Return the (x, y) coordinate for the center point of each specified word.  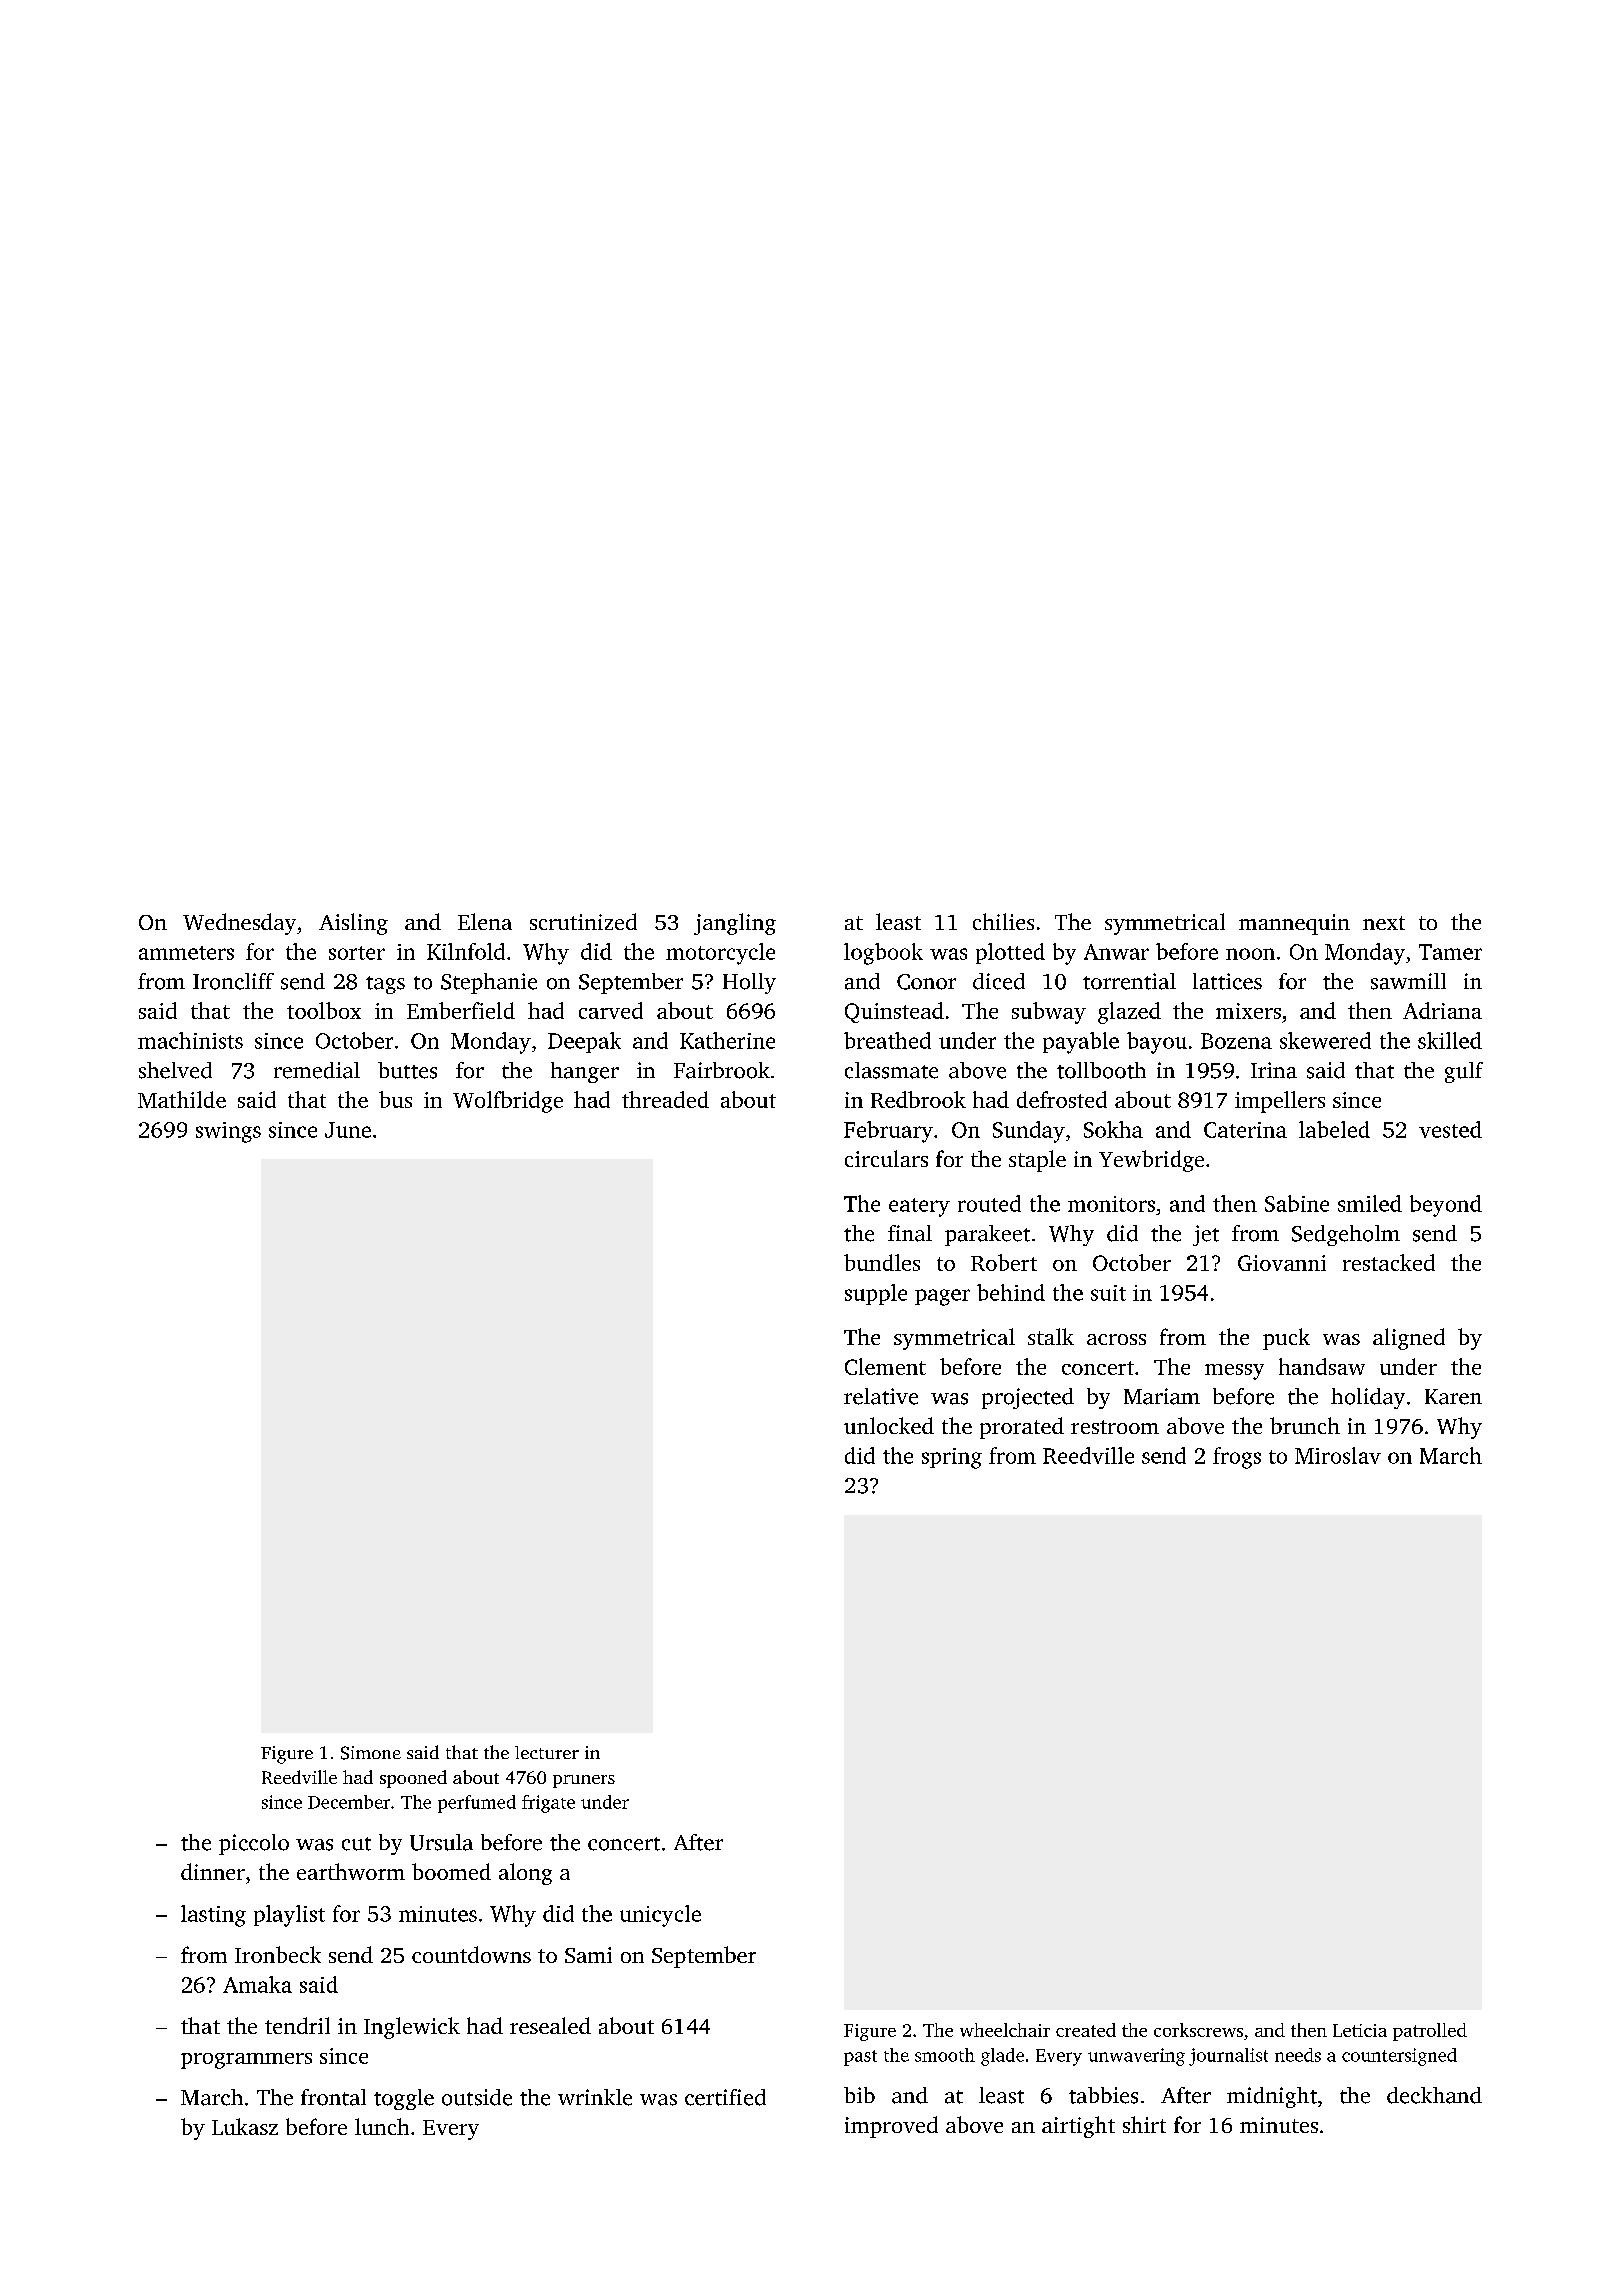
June (348, 1130)
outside (477, 2097)
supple (876, 1294)
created (1086, 2030)
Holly (749, 983)
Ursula (441, 1842)
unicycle (660, 1916)
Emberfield (461, 1010)
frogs (1237, 1458)
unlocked (889, 1425)
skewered (1325, 1040)
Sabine (1297, 1203)
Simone (371, 1753)
